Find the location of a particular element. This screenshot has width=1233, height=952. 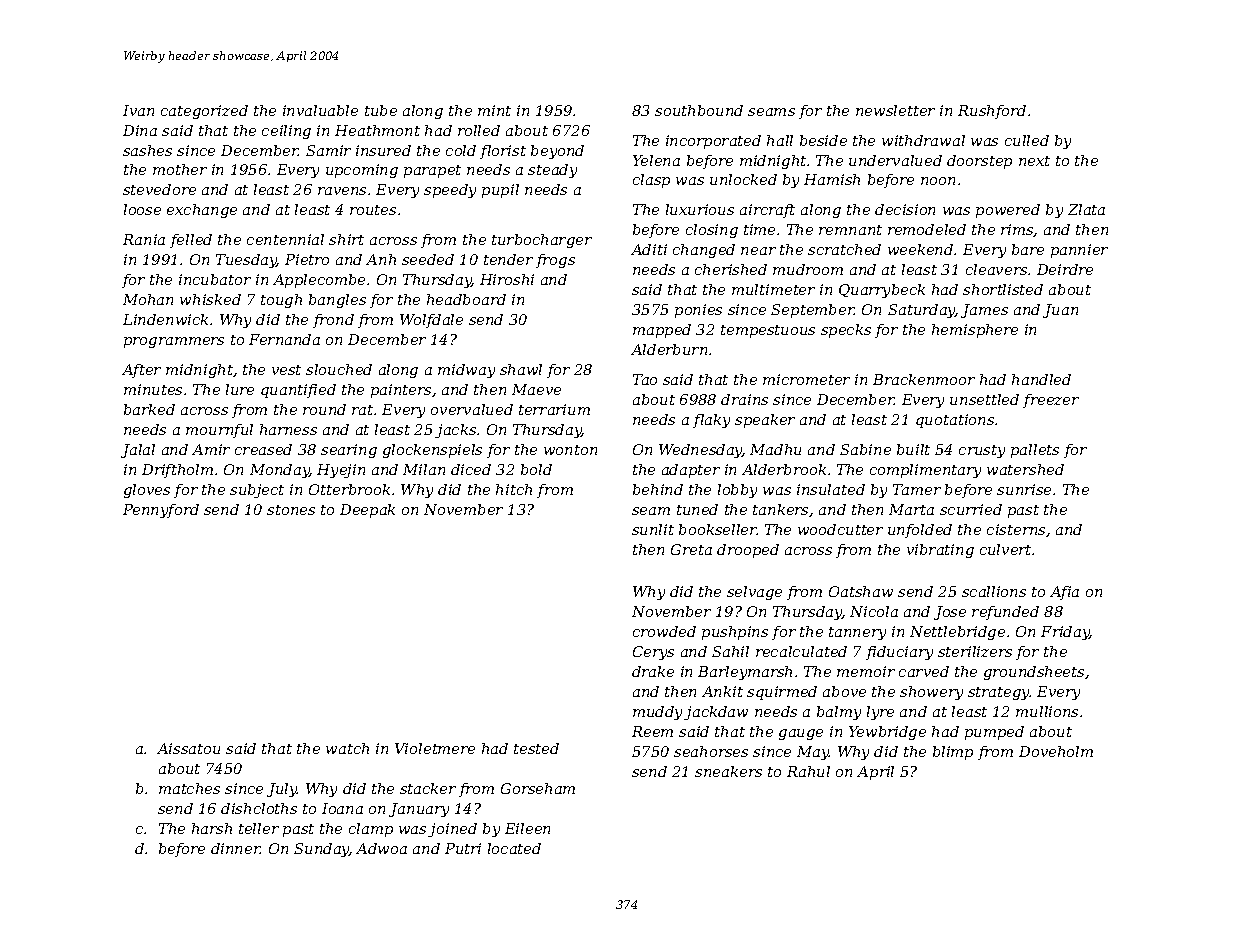

whisked is located at coordinates (210, 299).
